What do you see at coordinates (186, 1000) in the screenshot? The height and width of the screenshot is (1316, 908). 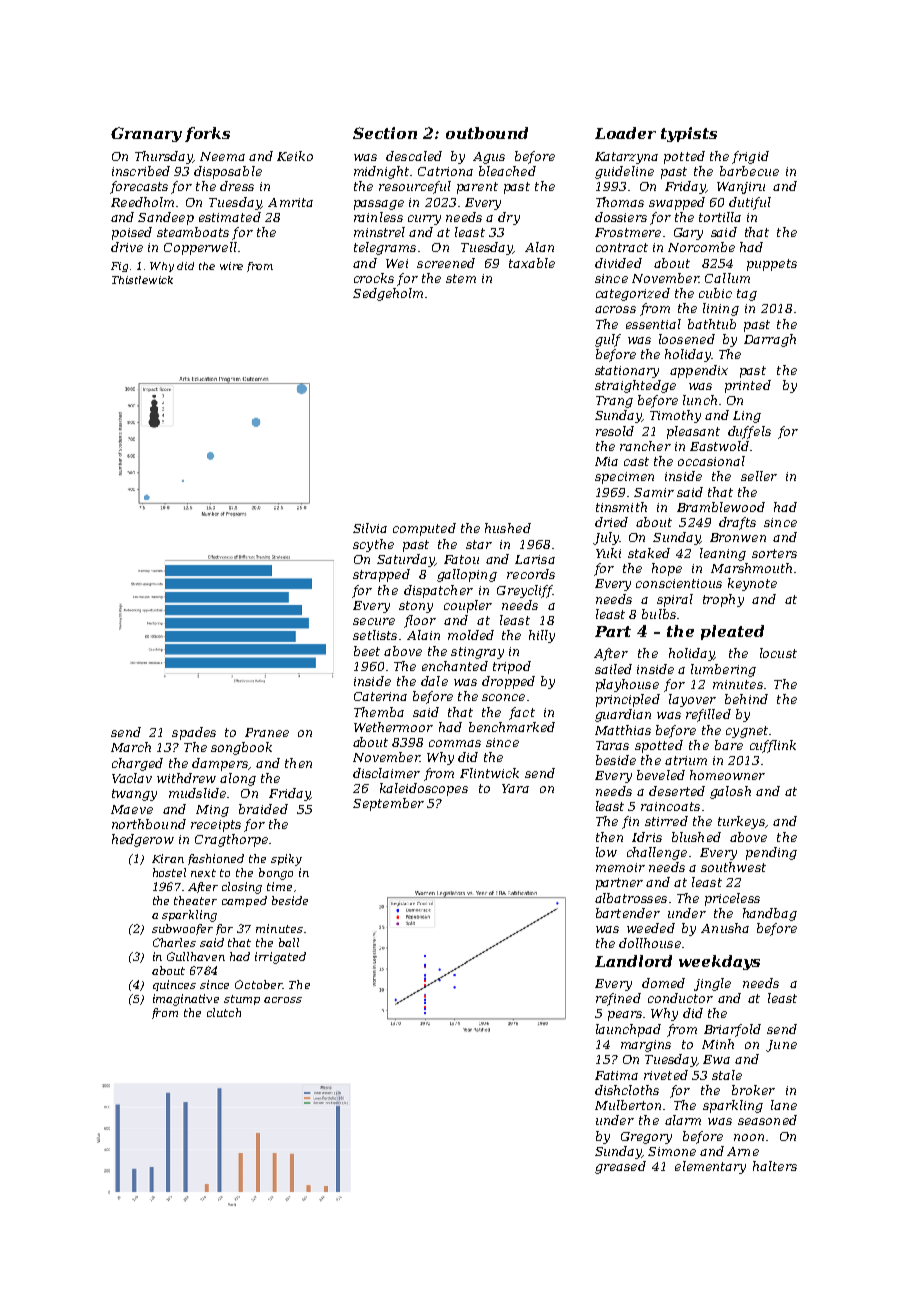 I see `imaginative` at bounding box center [186, 1000].
